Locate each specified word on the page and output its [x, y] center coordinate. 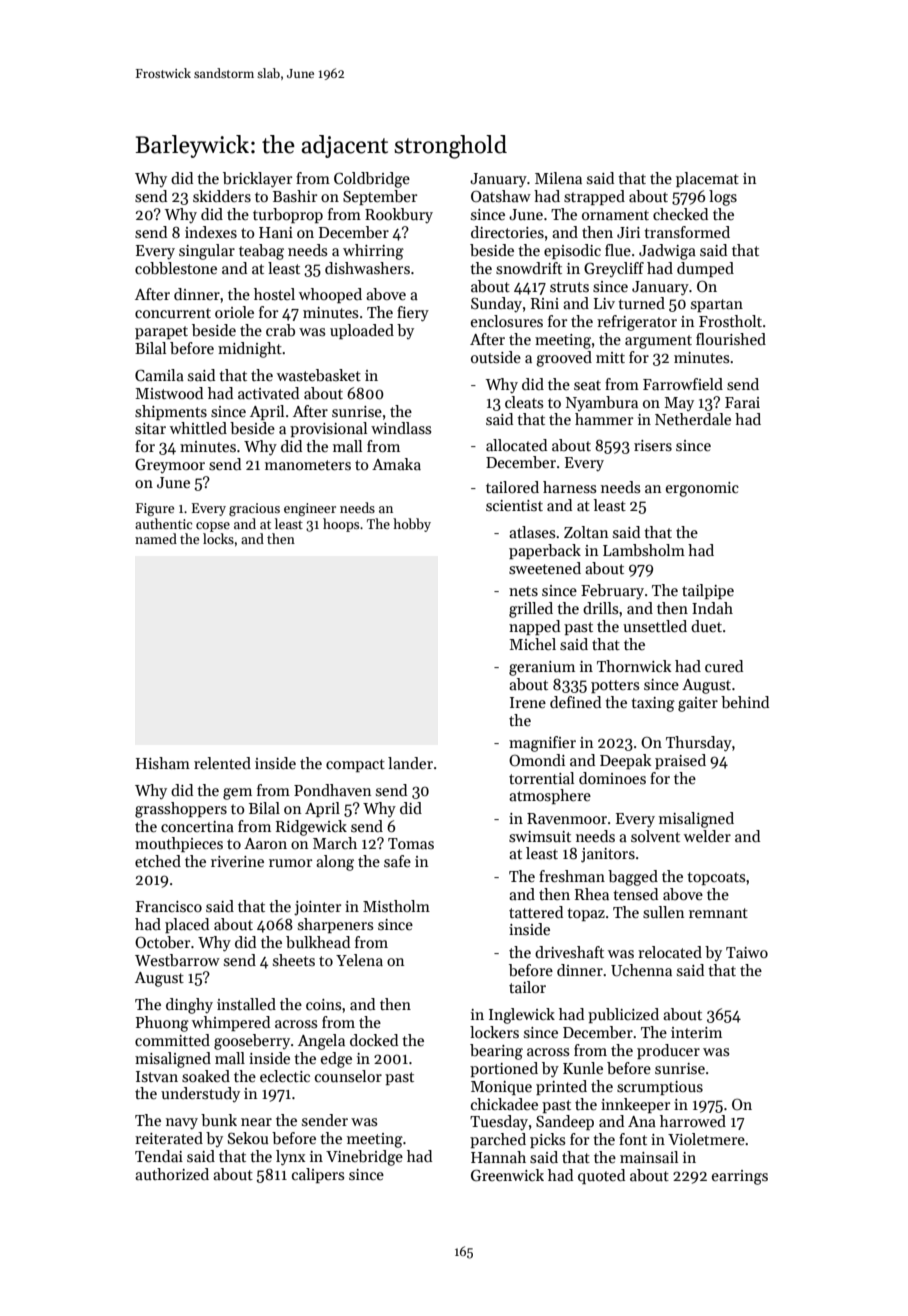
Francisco [169, 906]
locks [218, 538]
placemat [707, 179]
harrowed [693, 1121]
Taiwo [747, 952]
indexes [211, 232]
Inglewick [522, 1016]
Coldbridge [372, 180]
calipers [318, 1175]
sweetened [545, 568]
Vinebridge [364, 1158]
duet [706, 626]
